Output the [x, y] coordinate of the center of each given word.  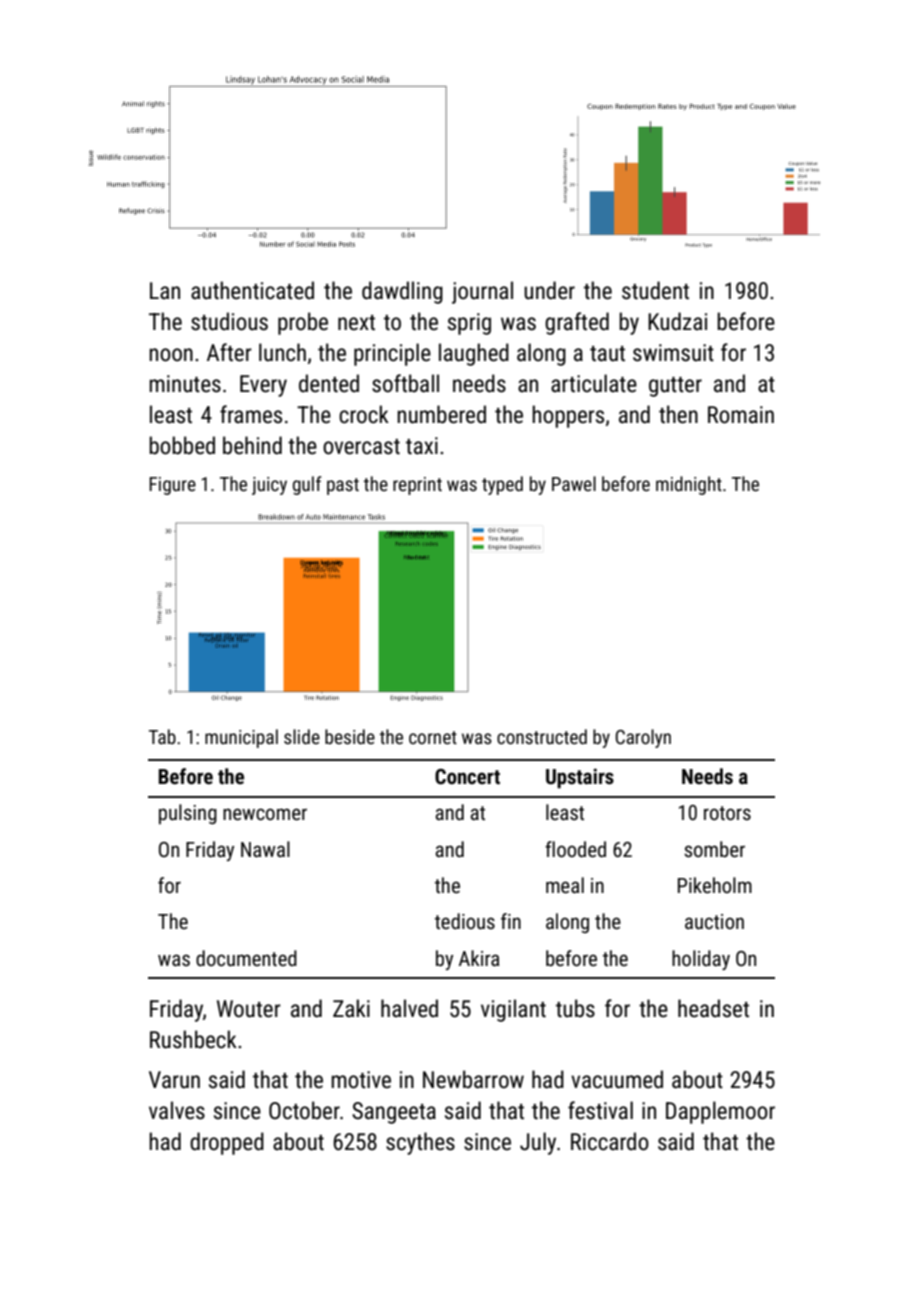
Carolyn [643, 738]
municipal [241, 738]
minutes [185, 384]
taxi [422, 446]
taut [607, 354]
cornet [433, 737]
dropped [227, 1143]
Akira [479, 958]
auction [714, 921]
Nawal [265, 849]
